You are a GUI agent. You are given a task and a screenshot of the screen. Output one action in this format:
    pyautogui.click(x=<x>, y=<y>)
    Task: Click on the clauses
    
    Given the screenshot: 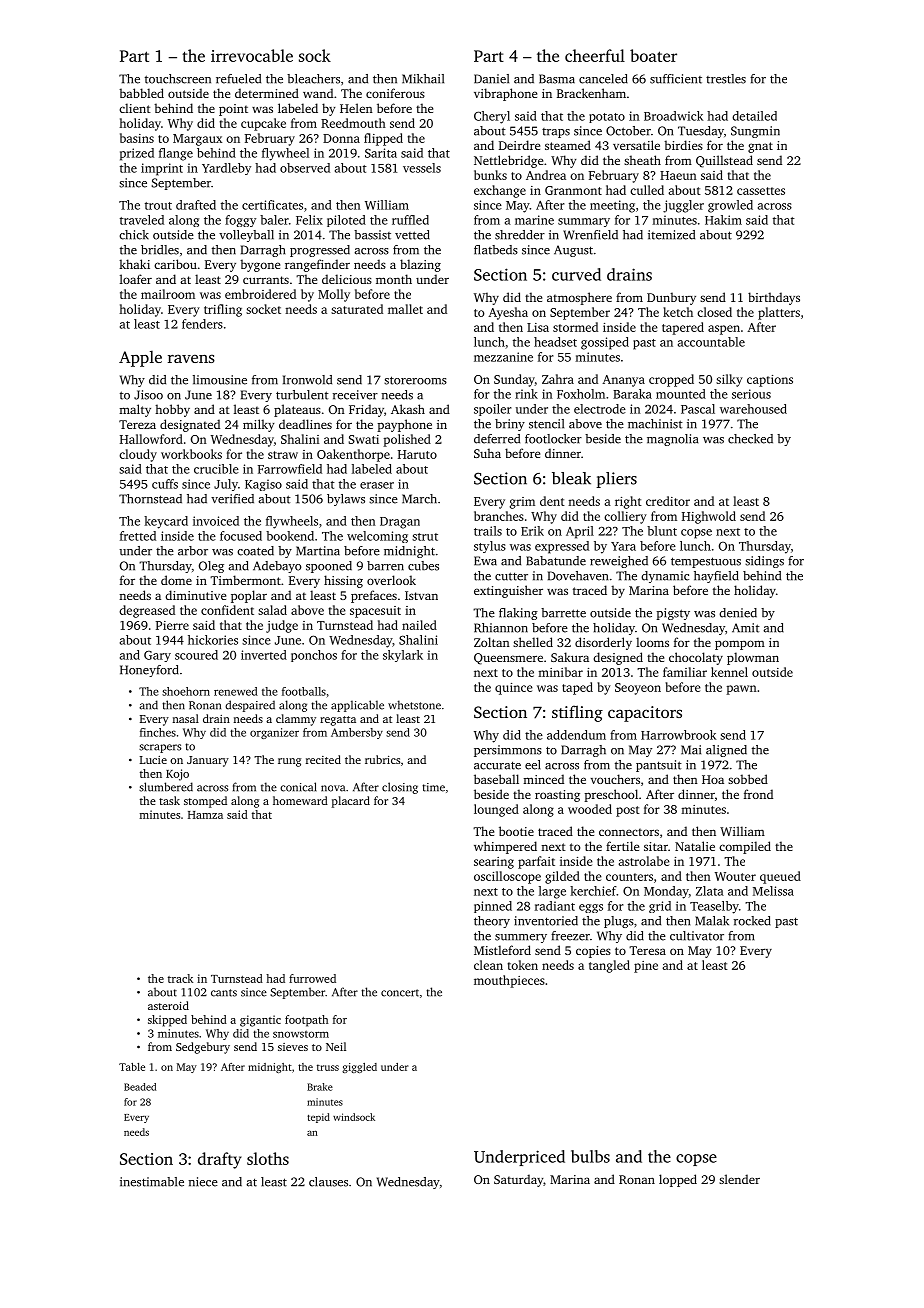 What is the action you would take?
    pyautogui.click(x=328, y=1182)
